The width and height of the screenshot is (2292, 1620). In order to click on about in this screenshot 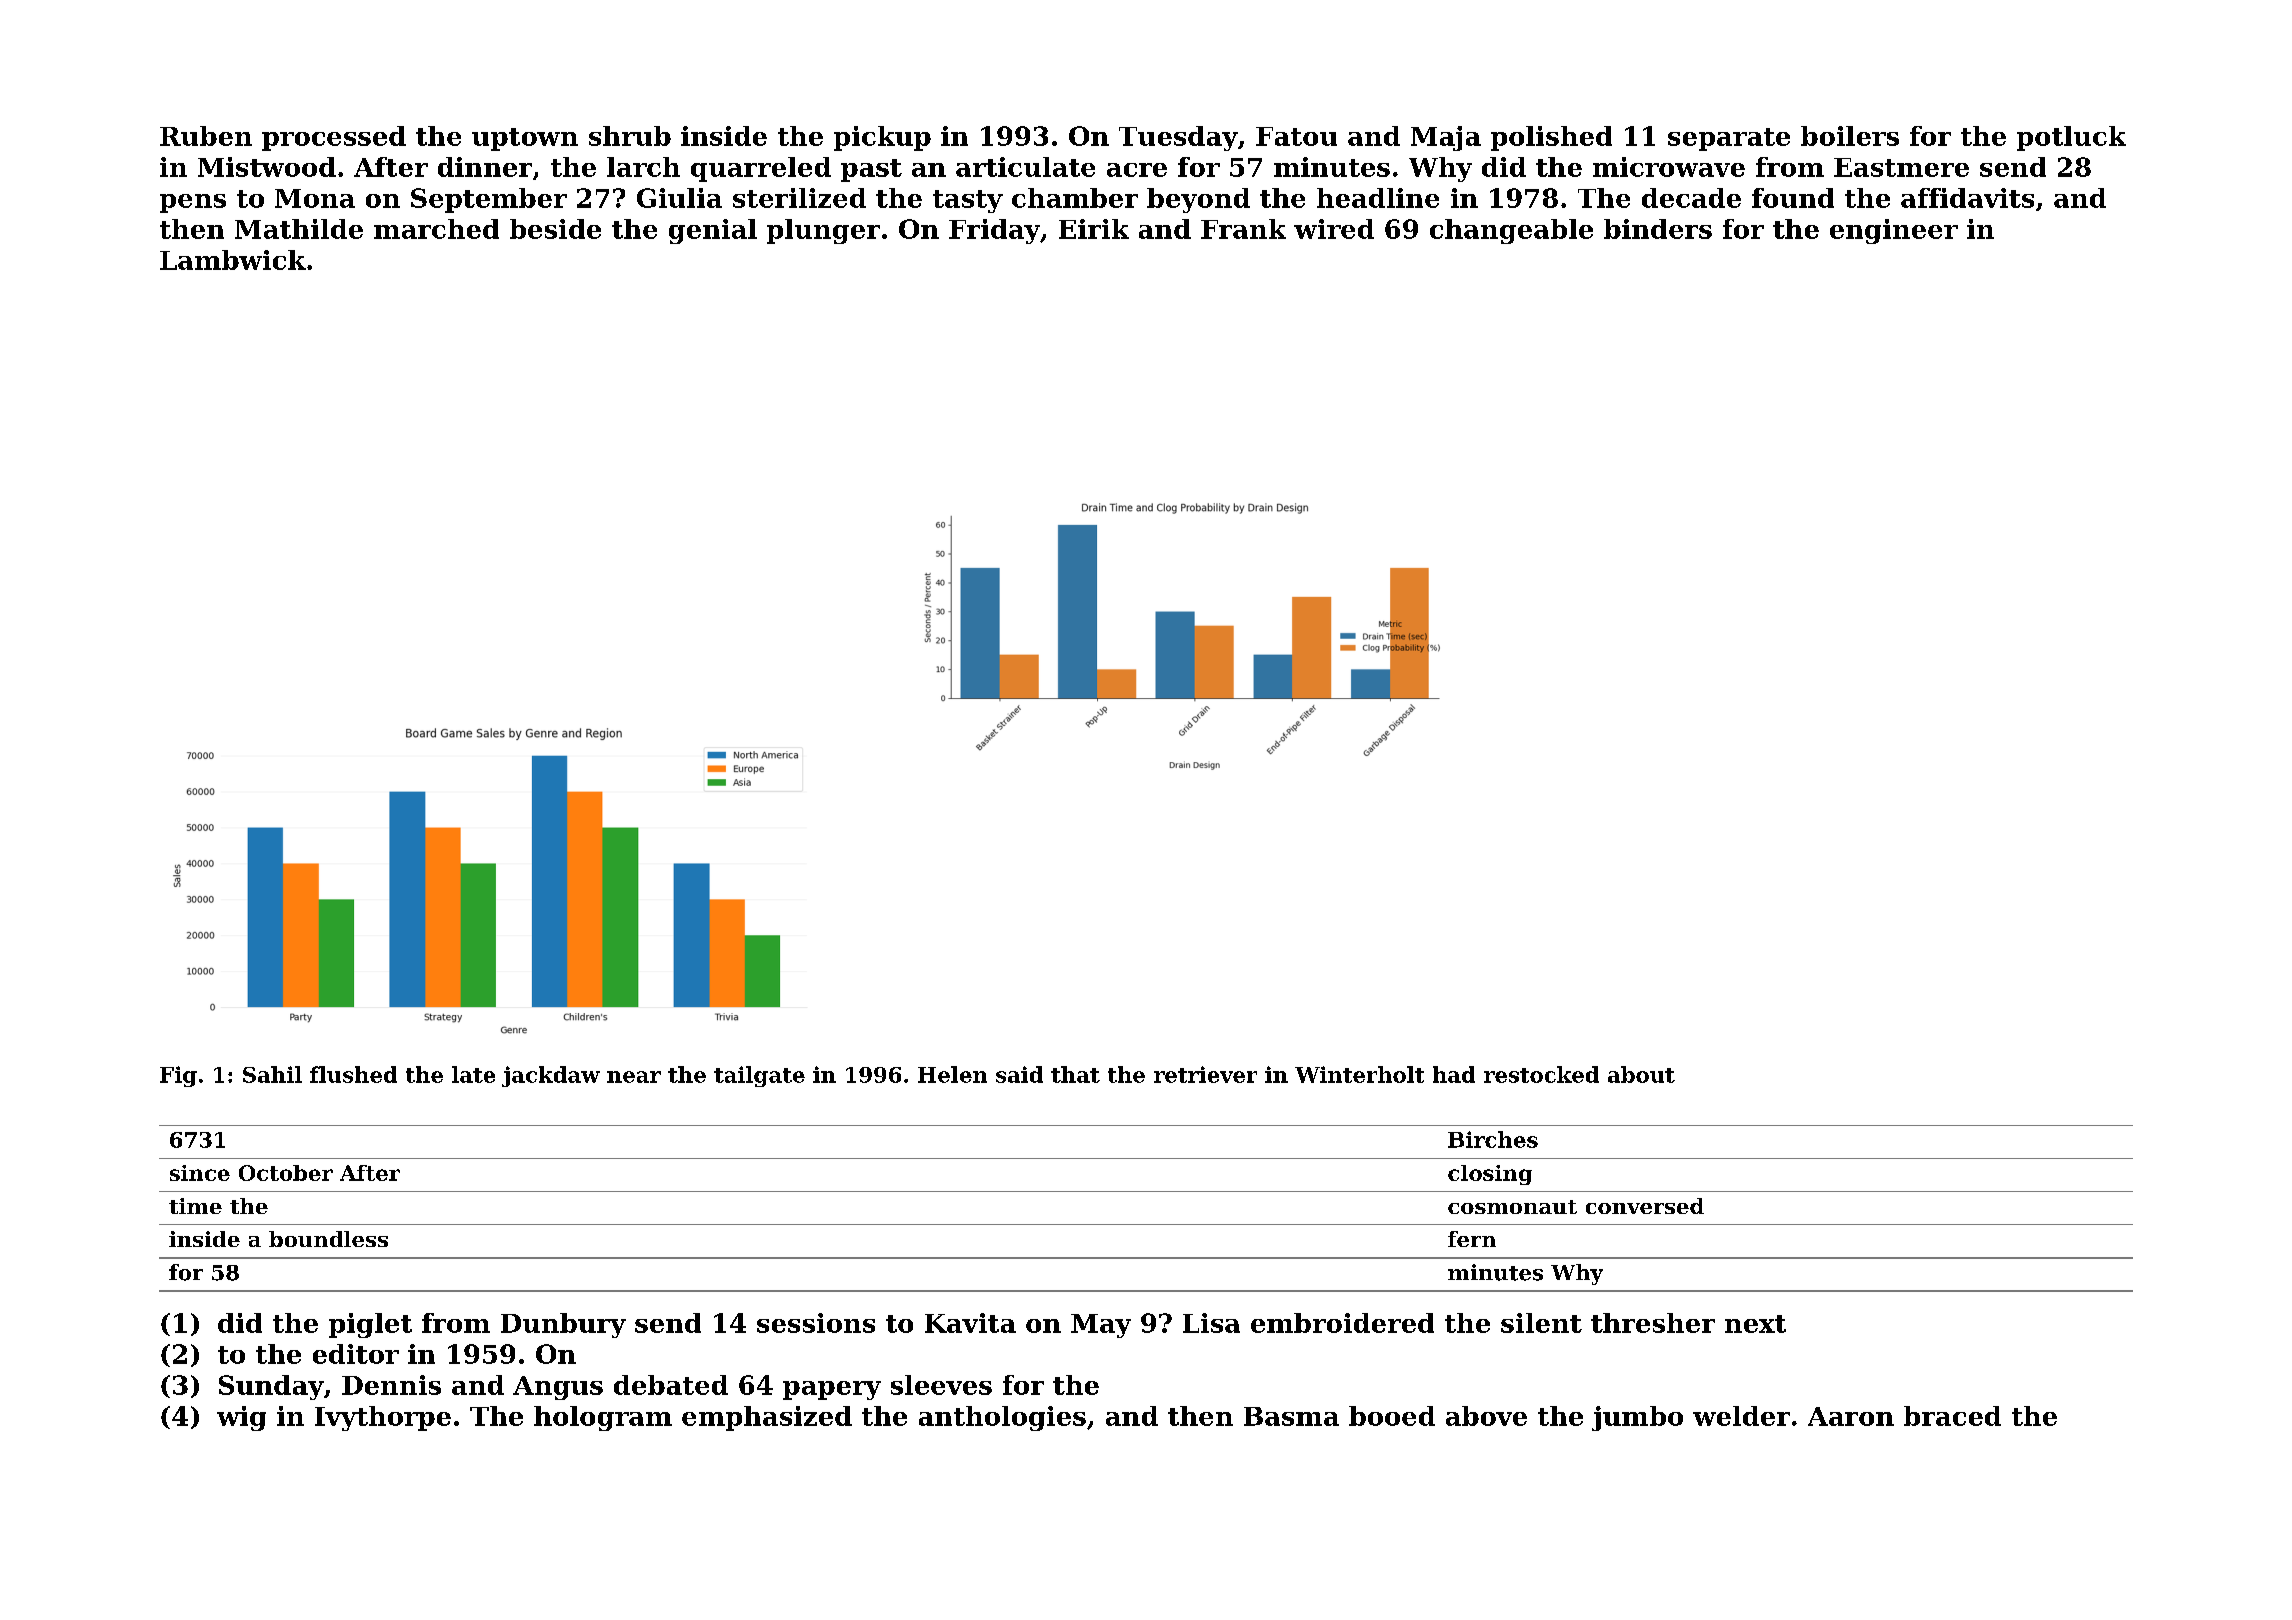, I will do `click(1641, 1074)`.
